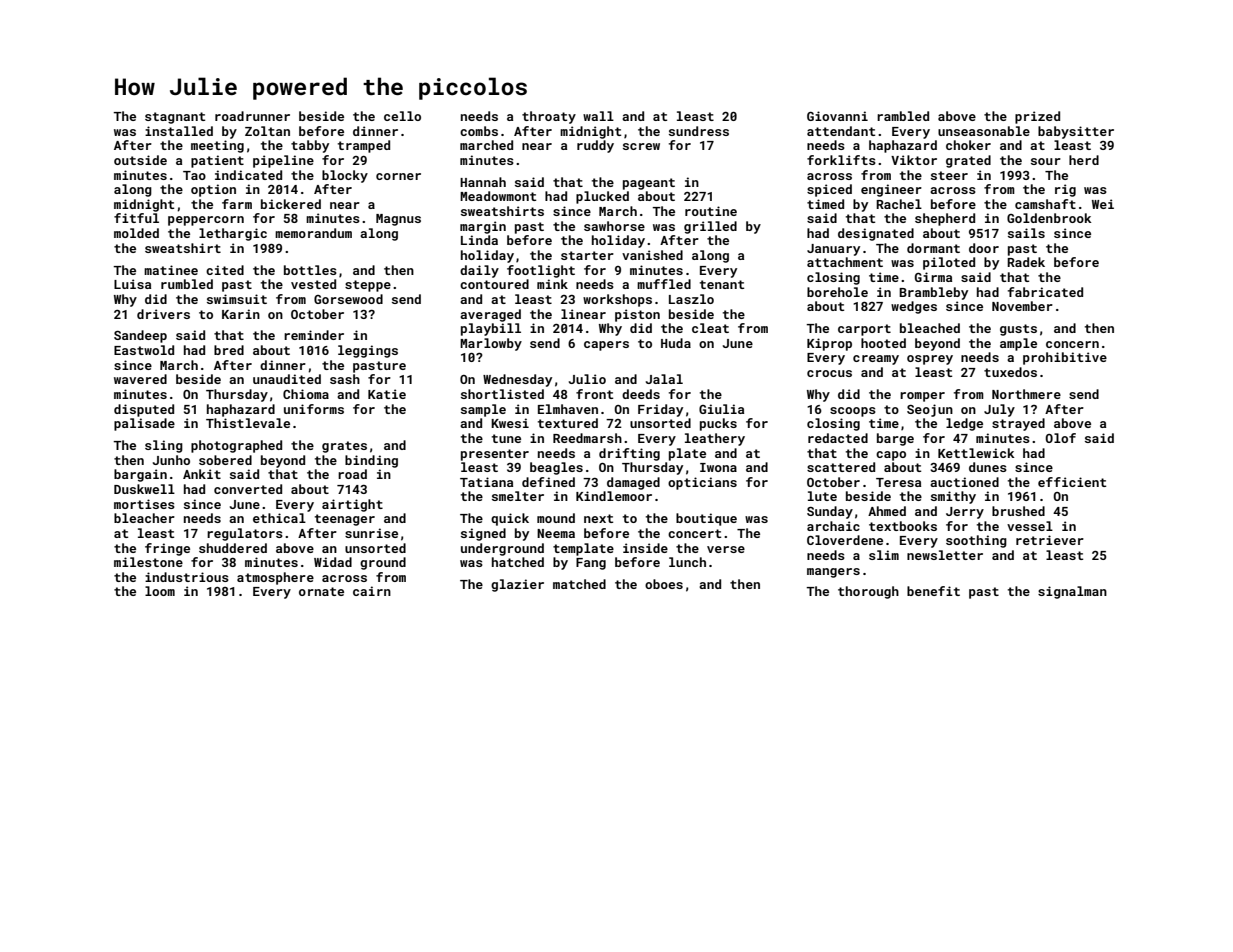 This page has width=1233, height=952. What do you see at coordinates (1037, 117) in the page?
I see `prized` at bounding box center [1037, 117].
